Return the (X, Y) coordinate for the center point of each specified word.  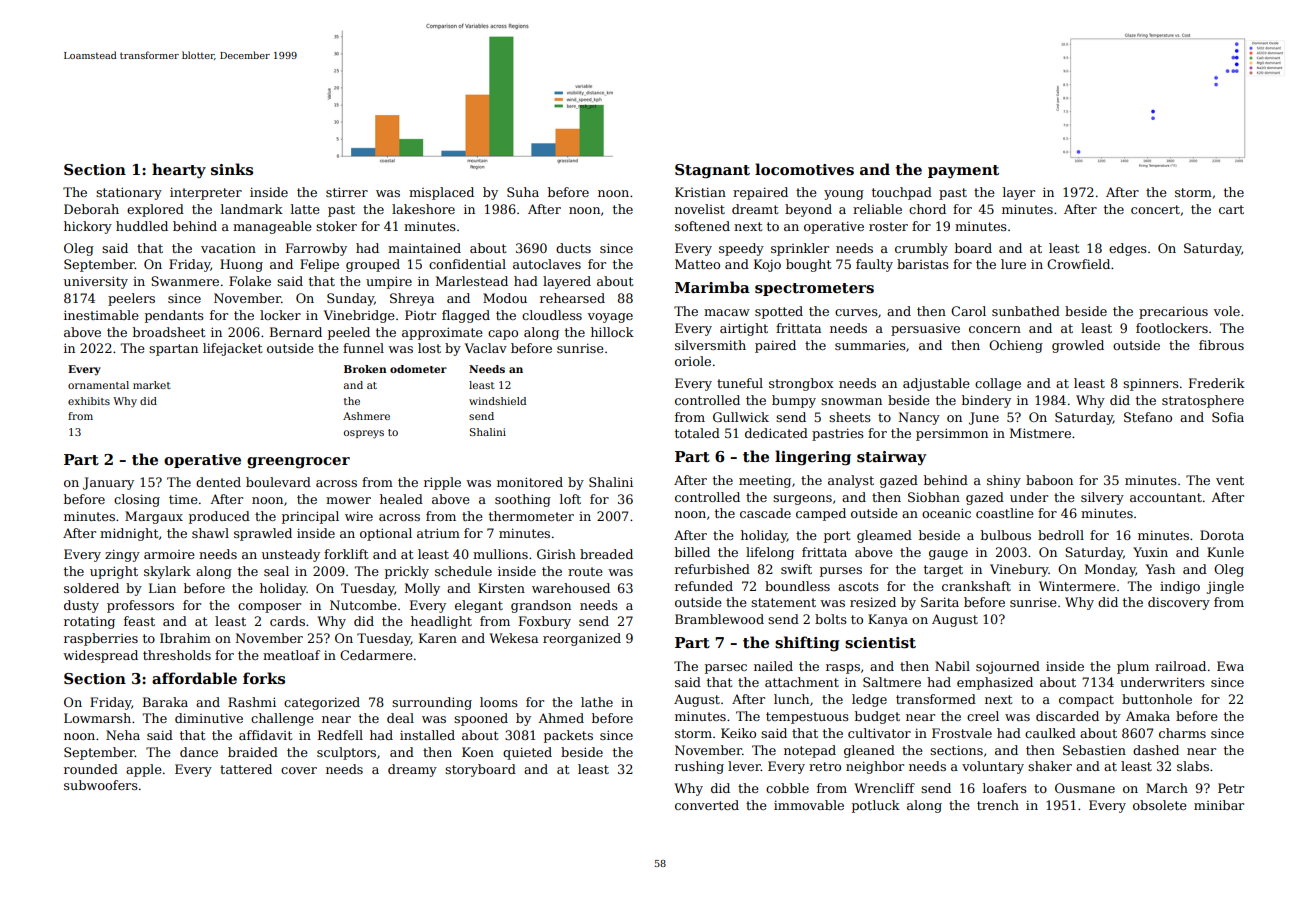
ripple (442, 483)
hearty (179, 170)
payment (963, 171)
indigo (1180, 587)
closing (137, 500)
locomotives (804, 169)
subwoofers (101, 785)
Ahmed (561, 718)
